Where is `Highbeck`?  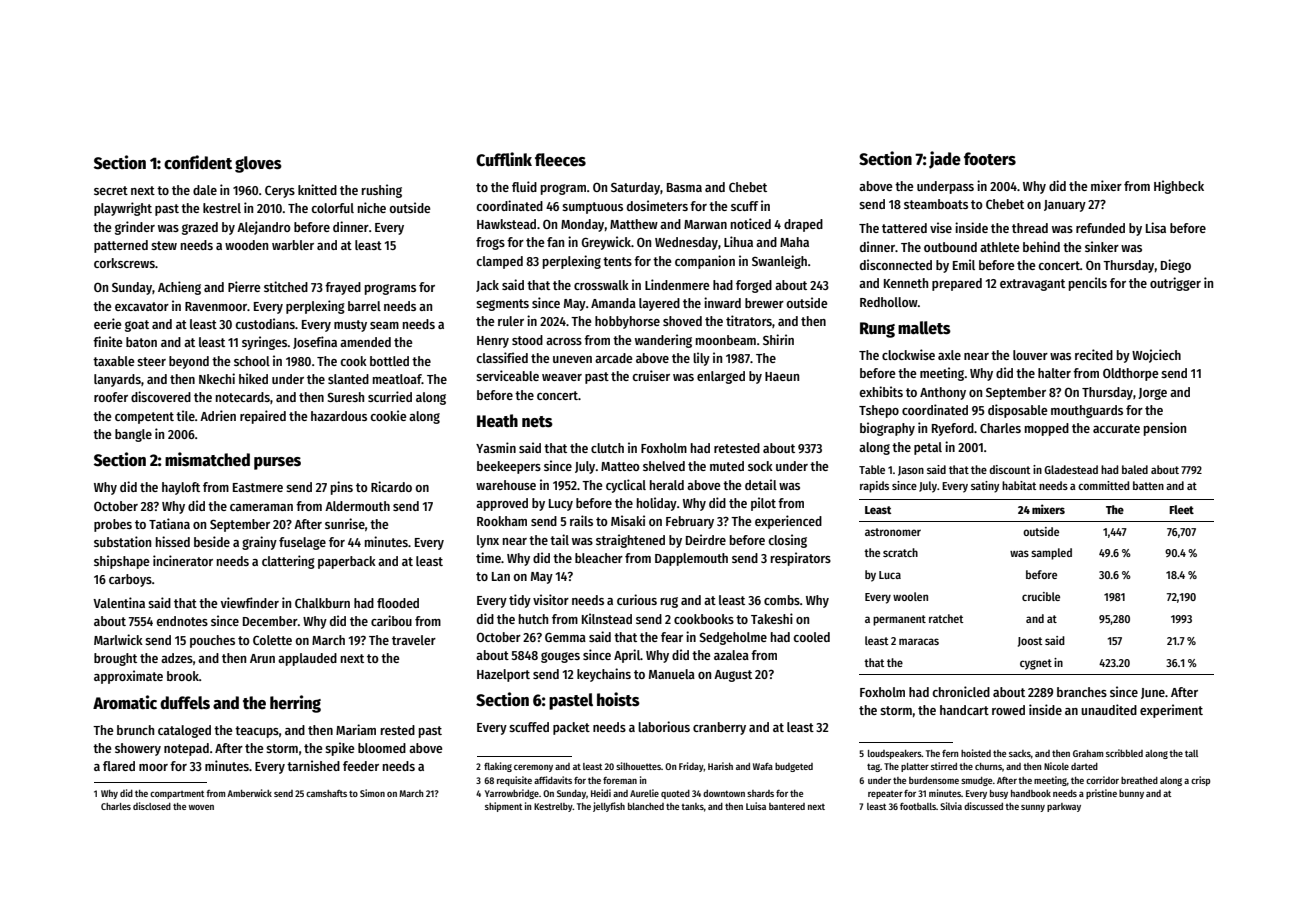 Highbeck is located at coordinates (1179, 187).
